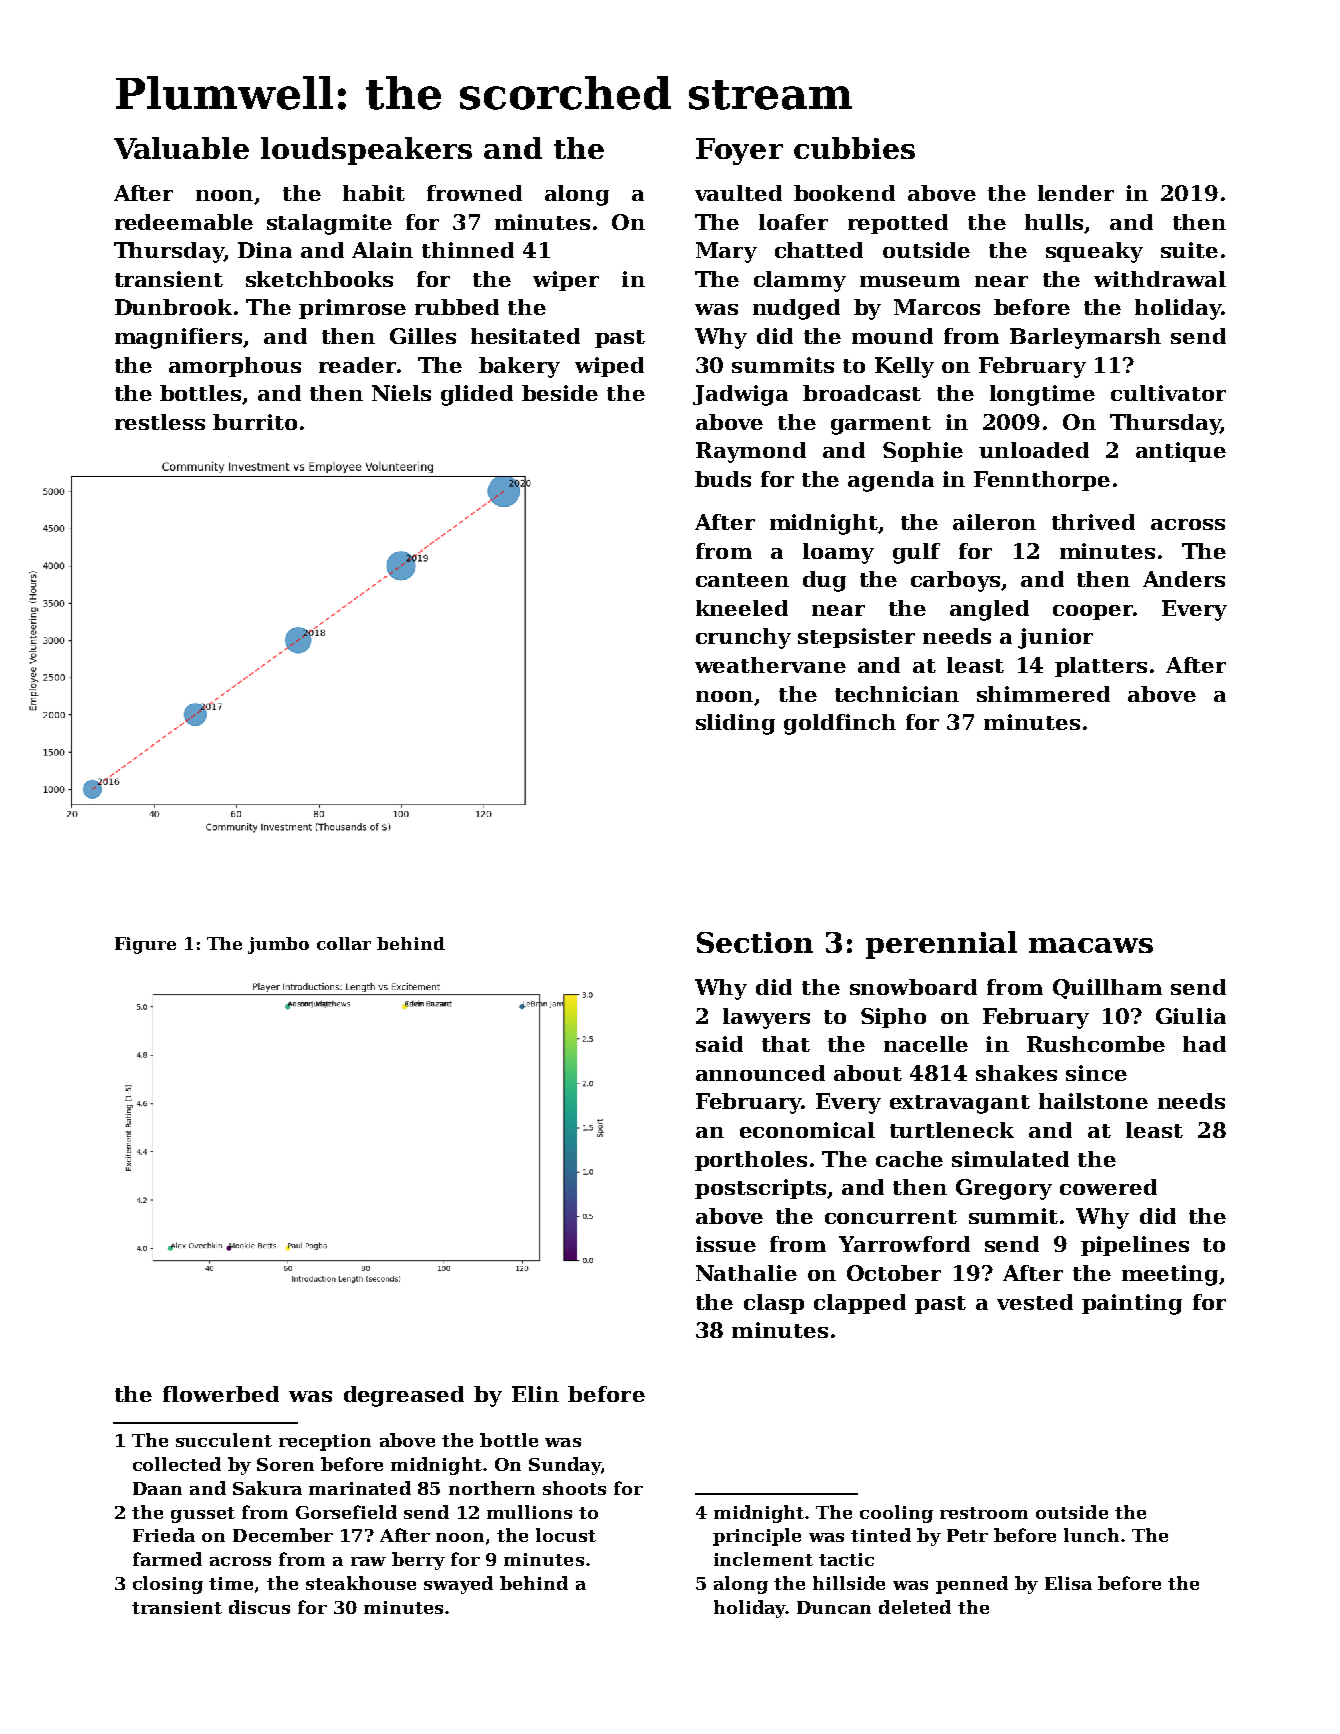 This screenshot has height=1734, width=1340. I want to click on had, so click(1204, 1044).
